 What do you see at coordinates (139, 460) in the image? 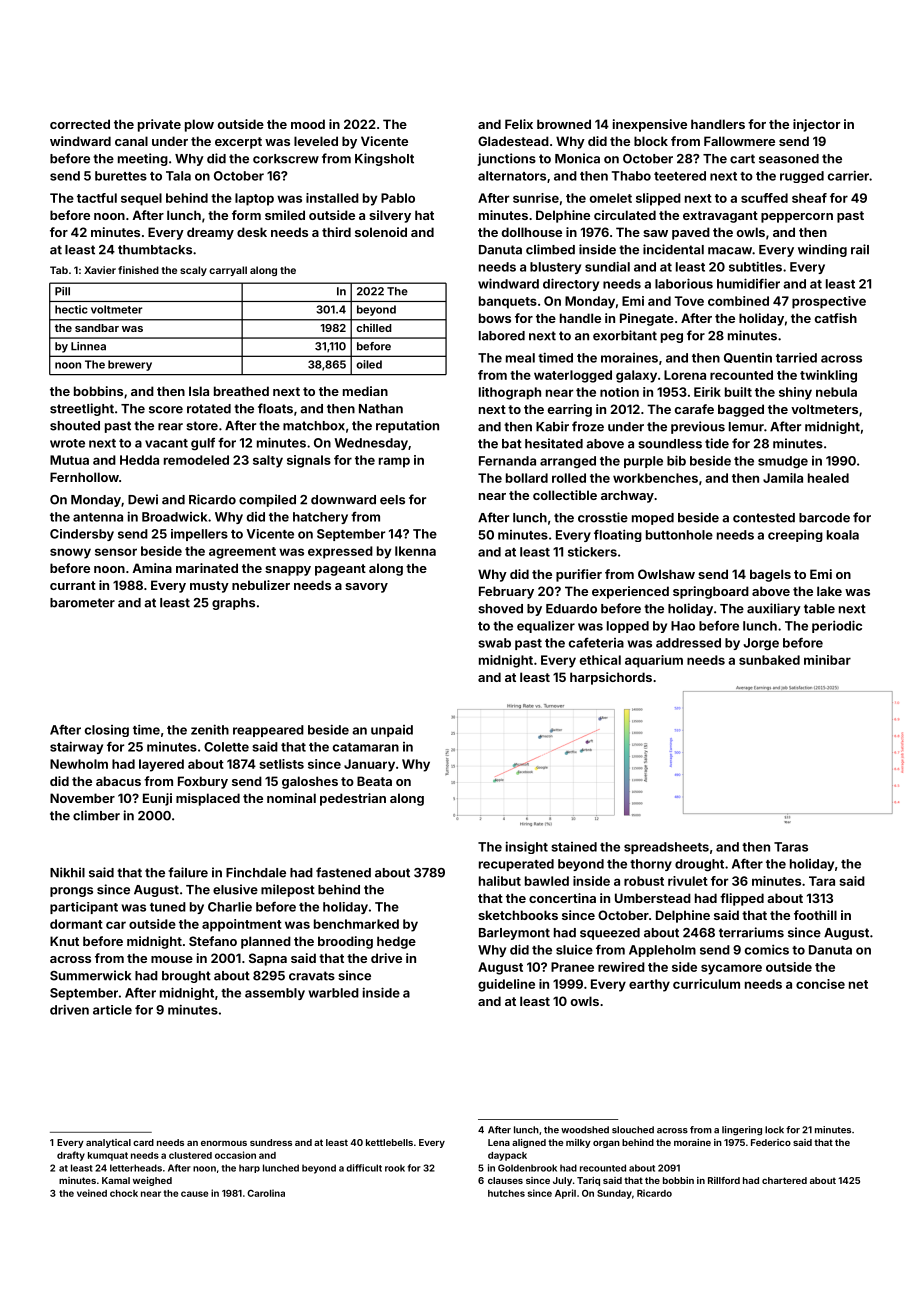
I see `Hedda` at bounding box center [139, 460].
